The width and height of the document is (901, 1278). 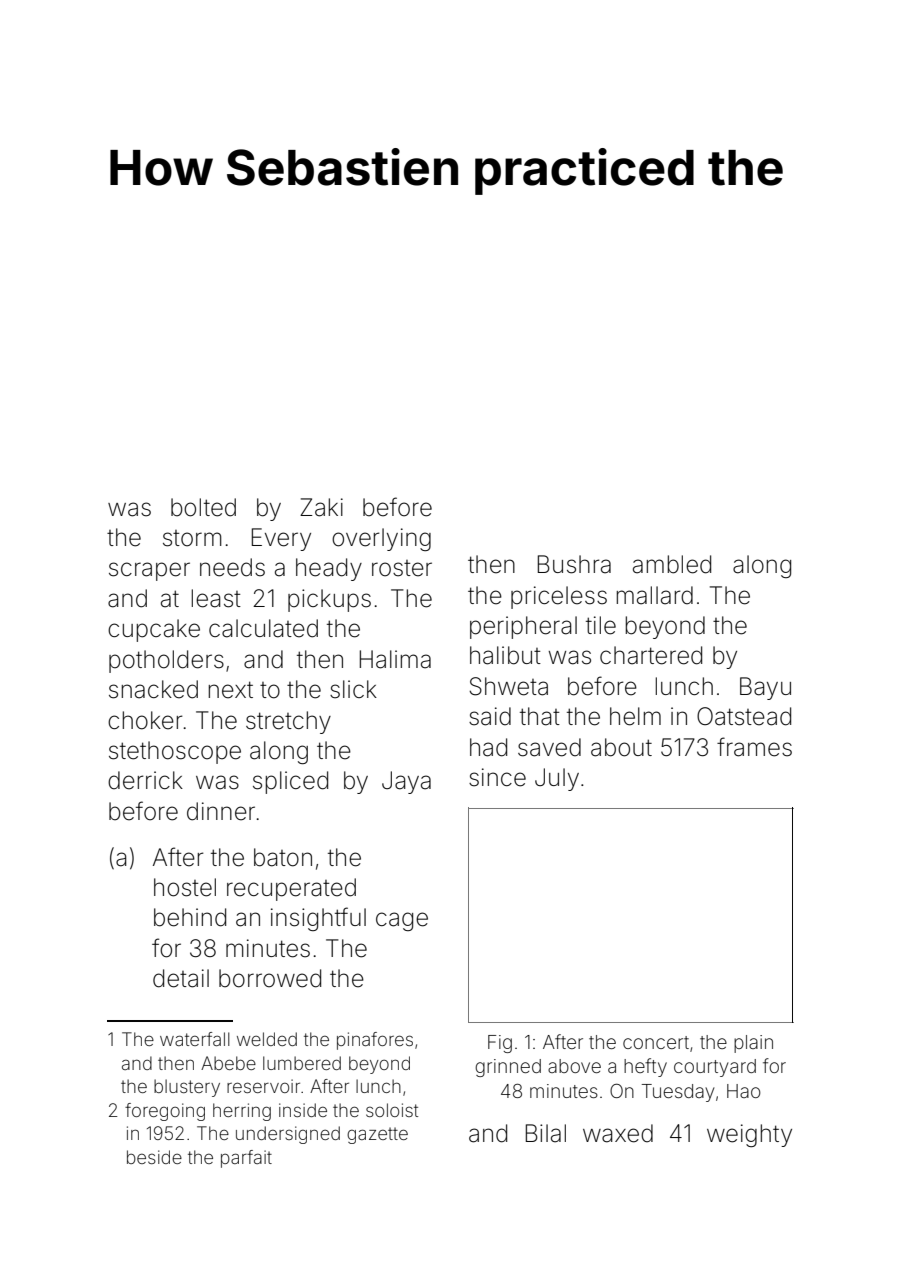 I want to click on ambled, so click(x=672, y=564).
